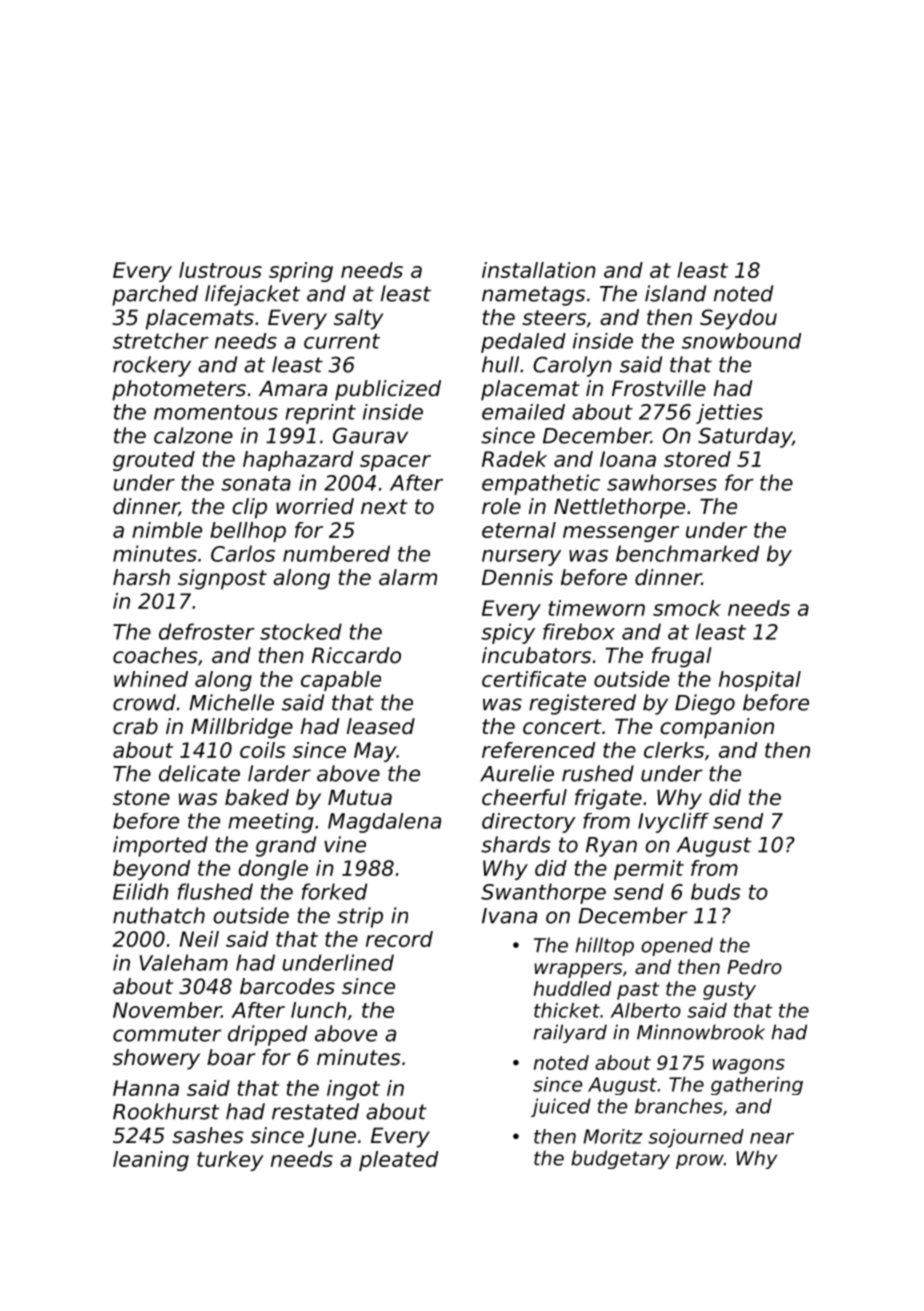 The width and height of the page is (924, 1311). What do you see at coordinates (738, 319) in the page?
I see `Seydou` at bounding box center [738, 319].
